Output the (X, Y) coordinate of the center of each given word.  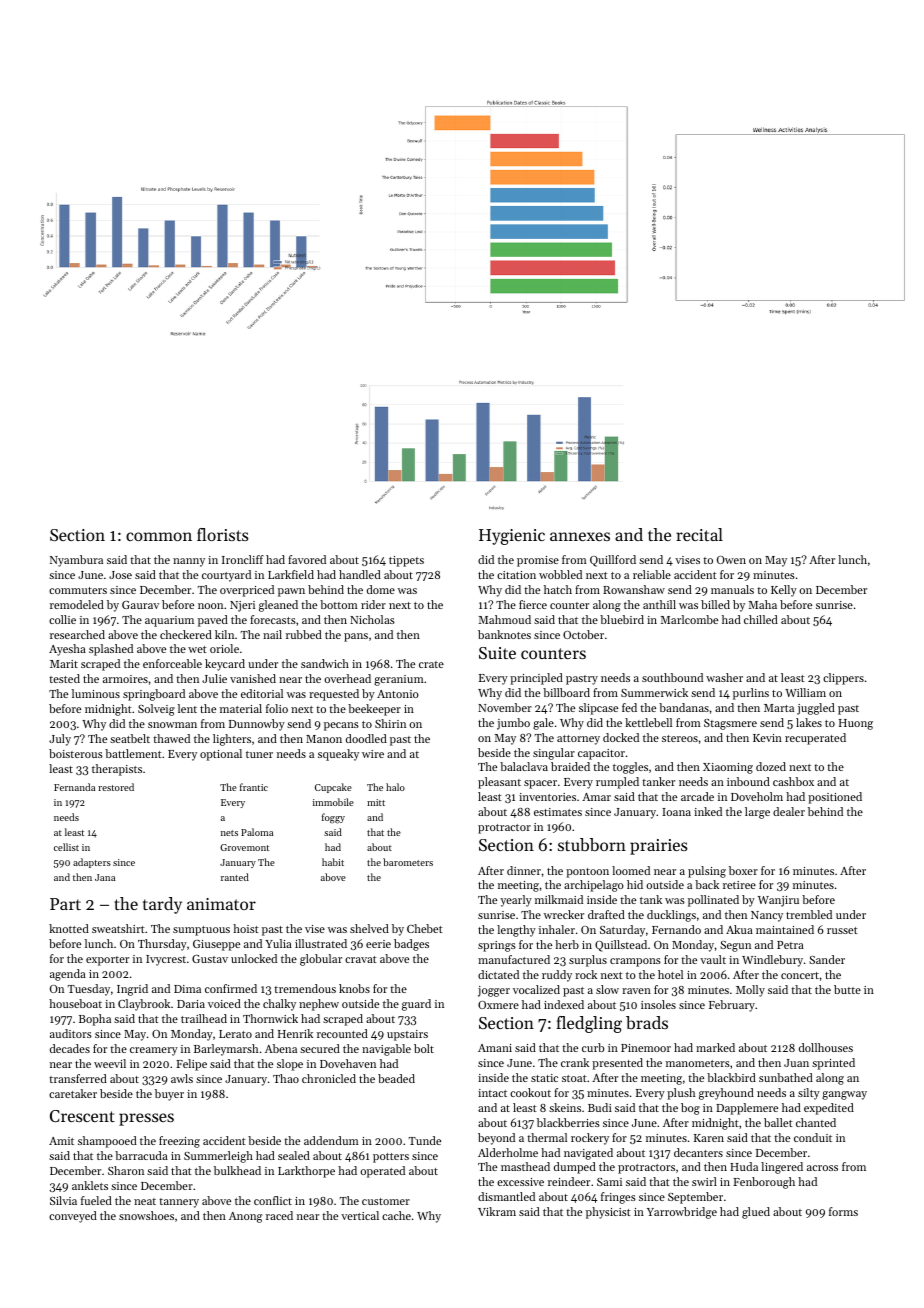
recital (699, 534)
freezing (179, 1142)
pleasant (499, 783)
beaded (396, 1078)
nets (229, 833)
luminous (96, 693)
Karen (709, 1138)
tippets (406, 561)
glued (756, 1213)
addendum (331, 1140)
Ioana (676, 812)
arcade (697, 796)
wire (373, 754)
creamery (154, 1051)
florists (223, 534)
